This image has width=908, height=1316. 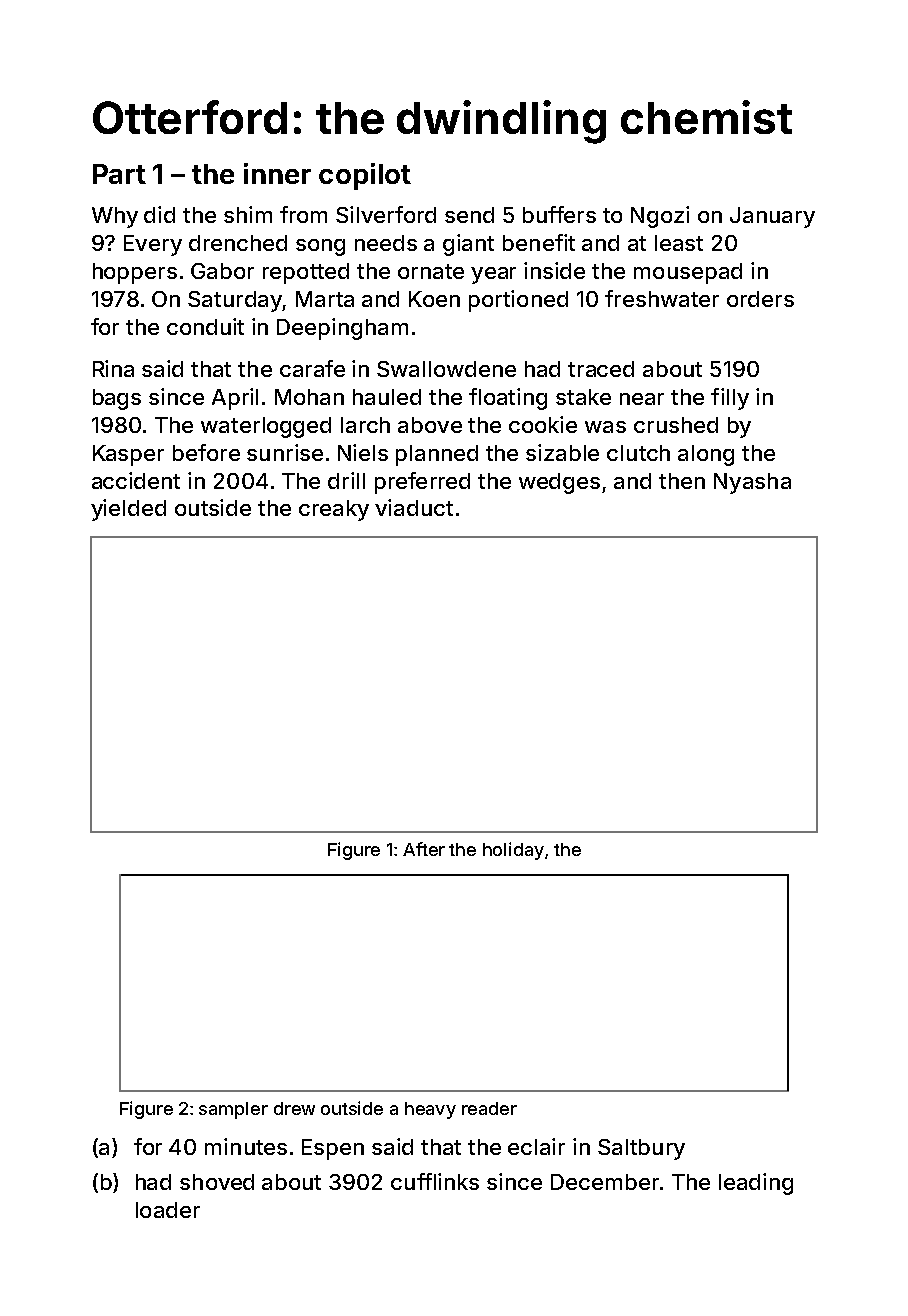 What do you see at coordinates (128, 510) in the image?
I see `yielded` at bounding box center [128, 510].
